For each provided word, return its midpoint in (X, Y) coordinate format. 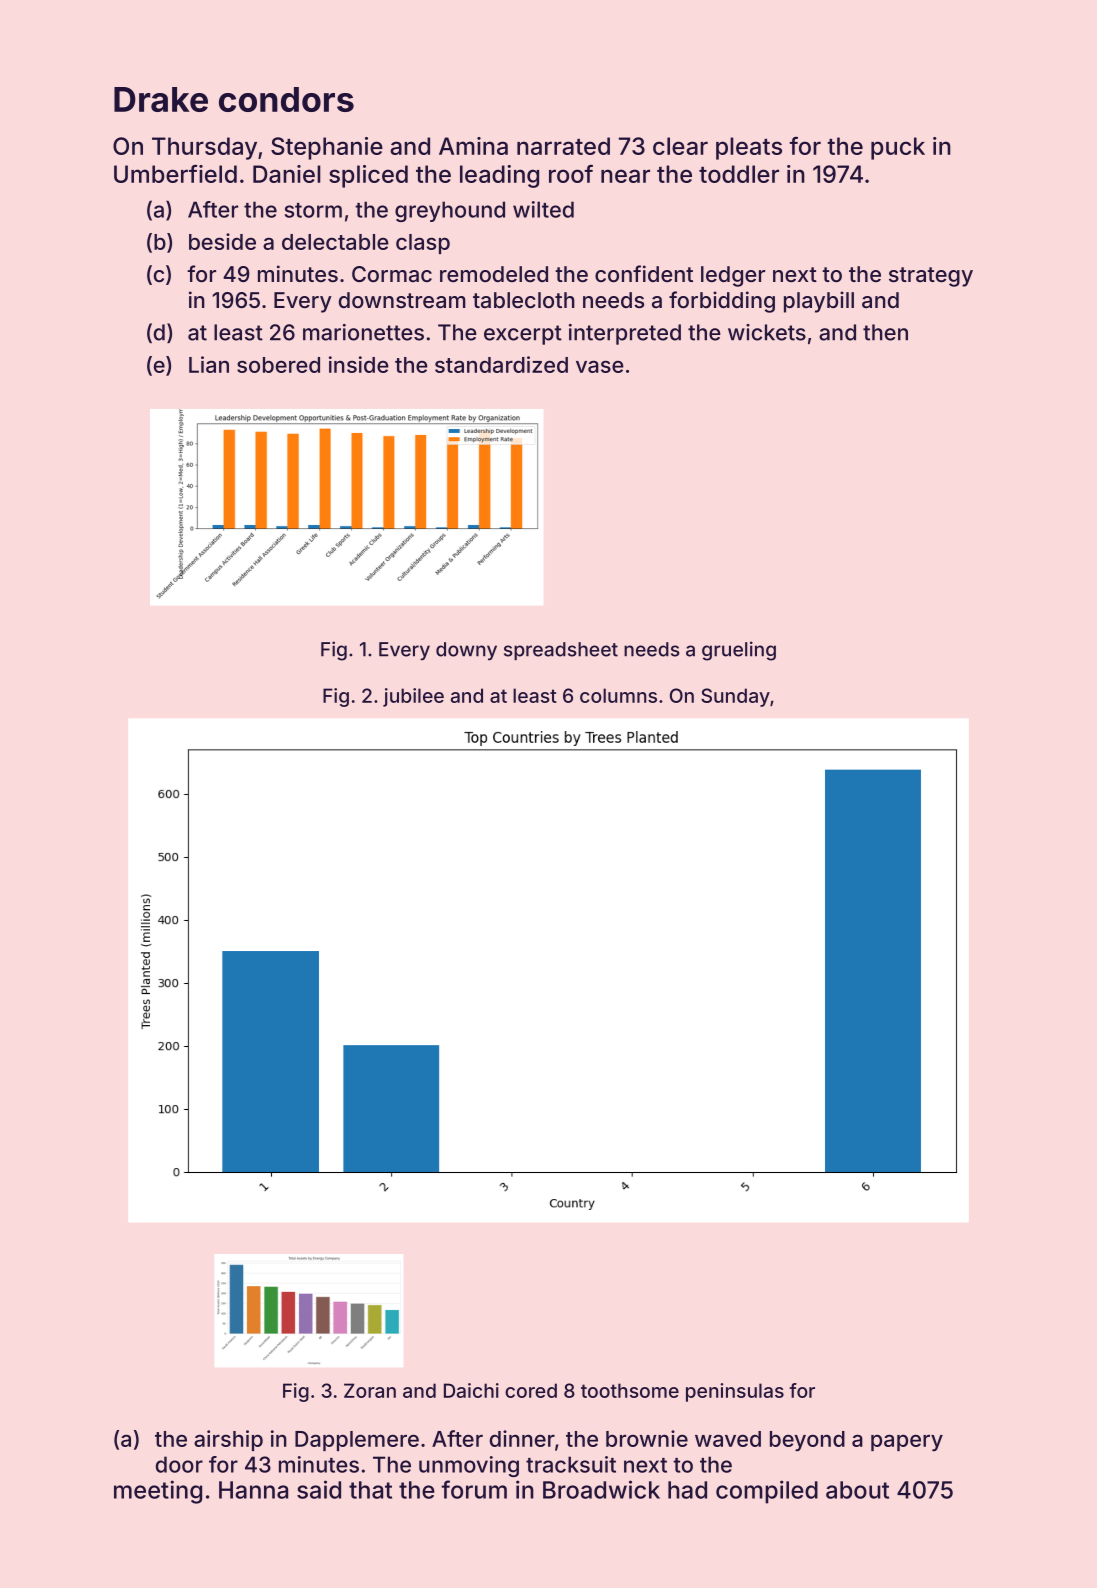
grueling (739, 651)
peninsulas (735, 1392)
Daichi (471, 1390)
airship (228, 1440)
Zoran (370, 1390)
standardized (501, 364)
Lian (209, 364)
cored (531, 1390)
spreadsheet (561, 651)
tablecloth (524, 300)
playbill (819, 302)
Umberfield (175, 174)
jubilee (413, 697)
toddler (739, 174)
